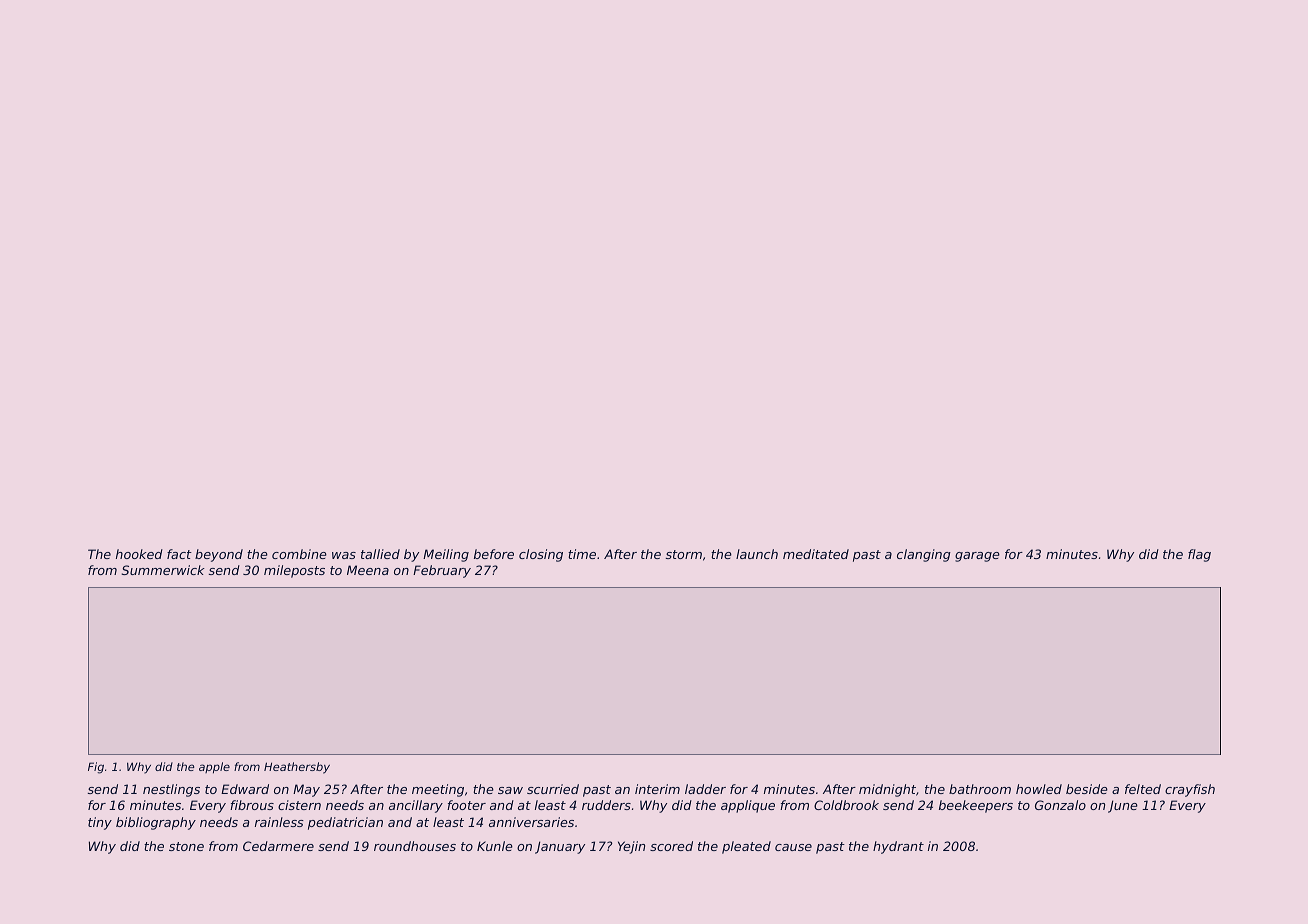  What do you see at coordinates (245, 789) in the page?
I see `Edward` at bounding box center [245, 789].
